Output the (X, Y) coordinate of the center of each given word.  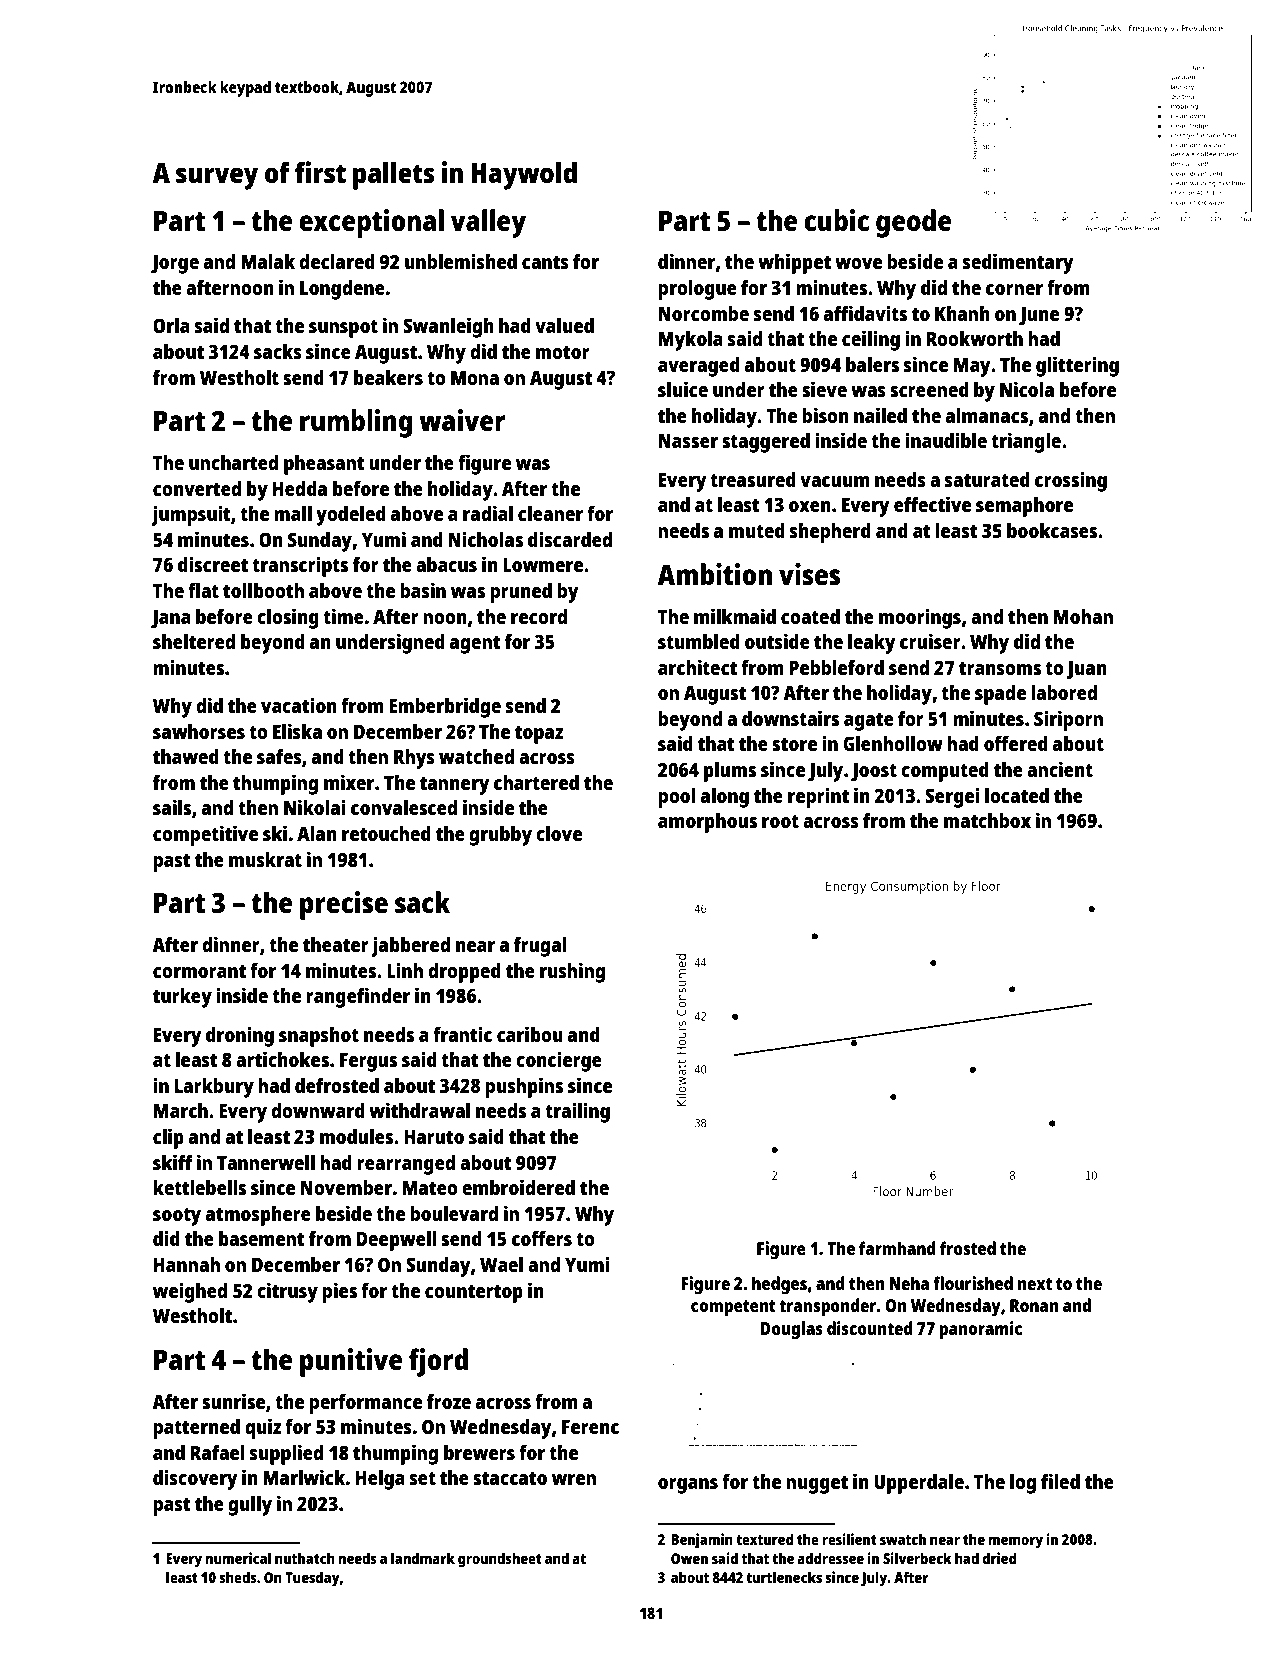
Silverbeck (917, 1558)
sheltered (194, 641)
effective (932, 504)
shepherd (830, 533)
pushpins (524, 1087)
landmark (423, 1558)
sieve (824, 389)
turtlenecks (784, 1577)
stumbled (699, 641)
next (1035, 1284)
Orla (171, 325)
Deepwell (397, 1241)
